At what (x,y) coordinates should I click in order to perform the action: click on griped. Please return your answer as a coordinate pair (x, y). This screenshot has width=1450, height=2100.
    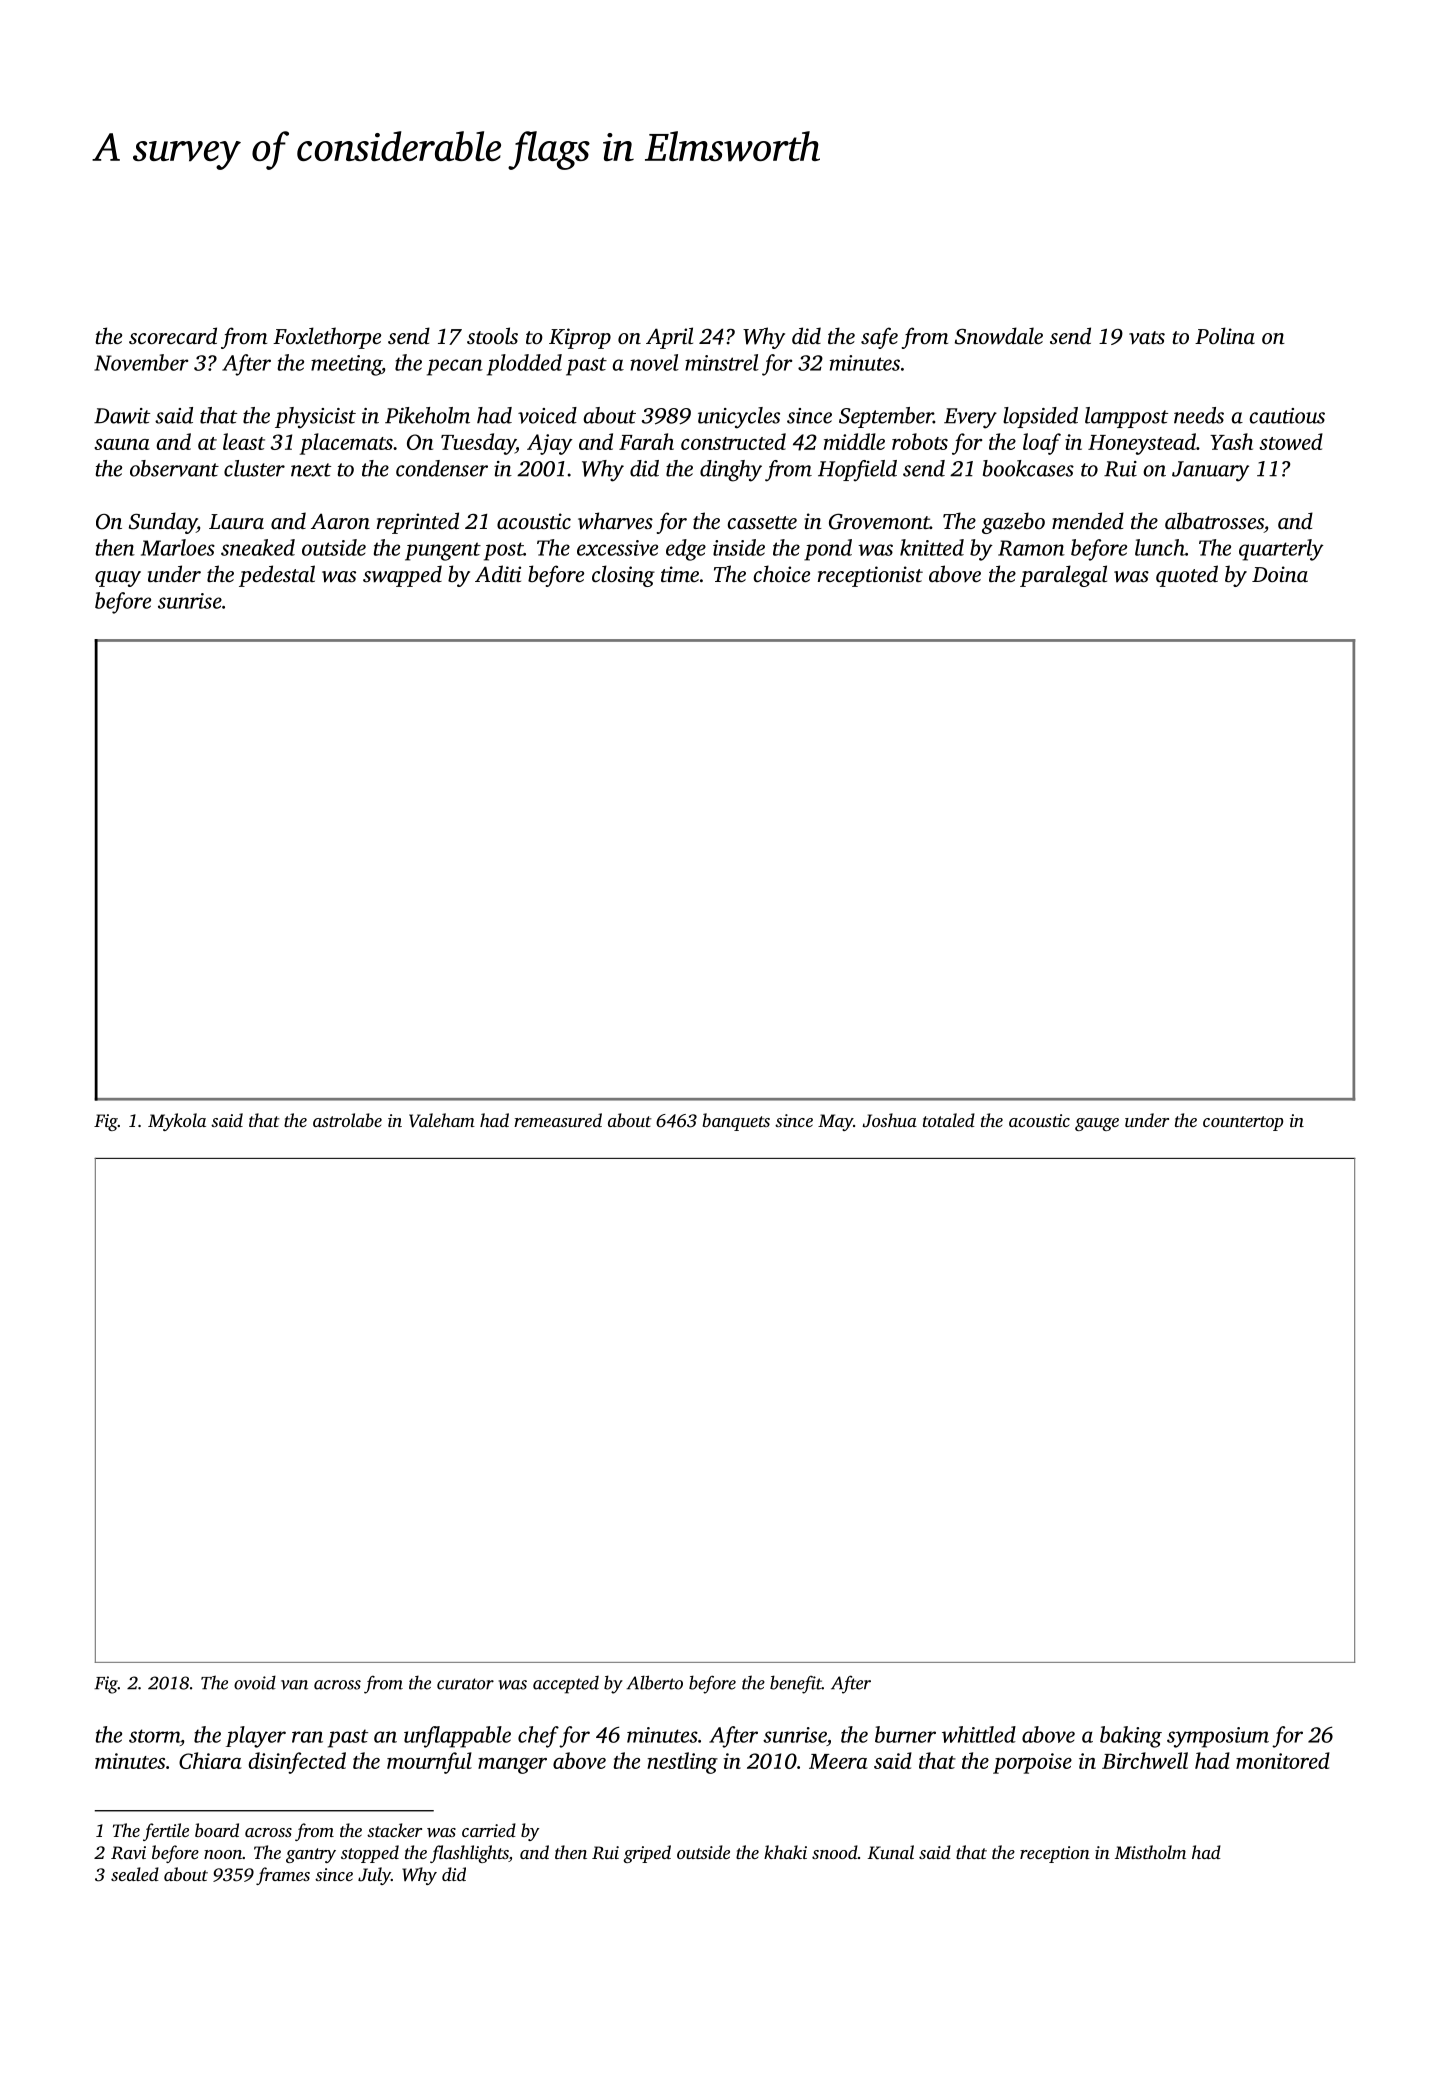
    Looking at the image, I should click on (647, 1854).
